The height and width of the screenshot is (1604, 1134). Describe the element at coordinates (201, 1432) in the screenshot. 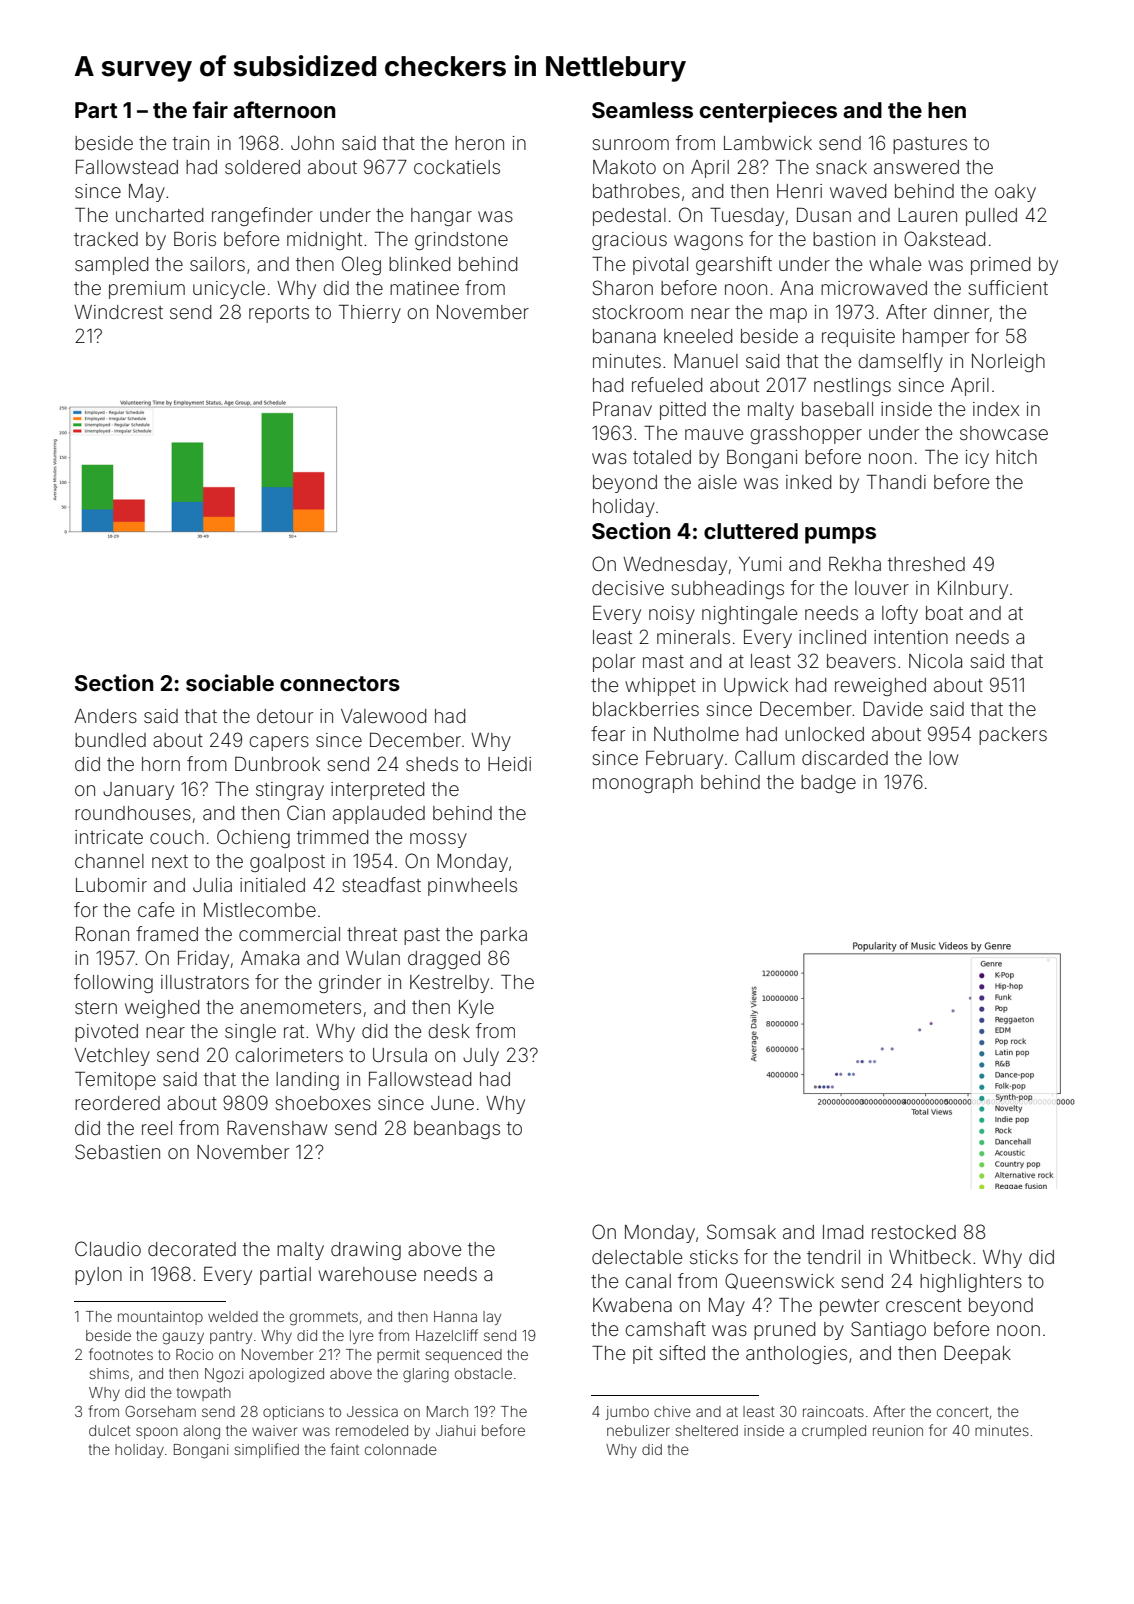

I see `along` at that location.
